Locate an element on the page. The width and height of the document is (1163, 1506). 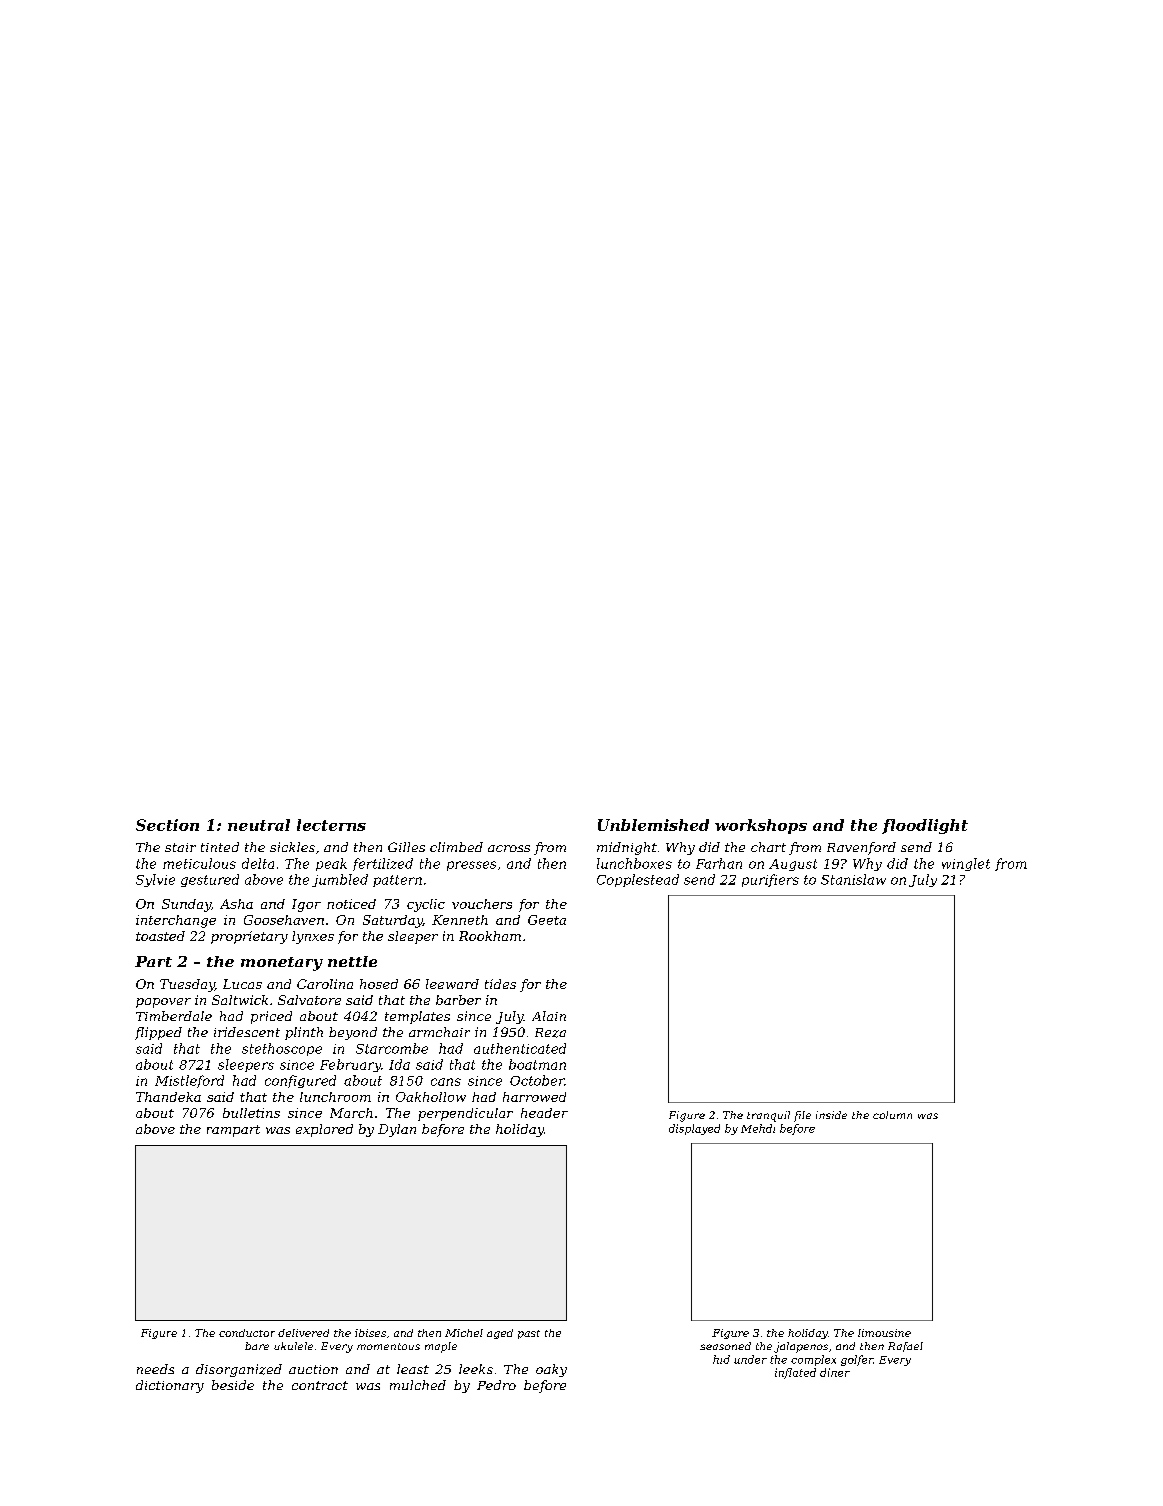
displayed is located at coordinates (694, 1129).
